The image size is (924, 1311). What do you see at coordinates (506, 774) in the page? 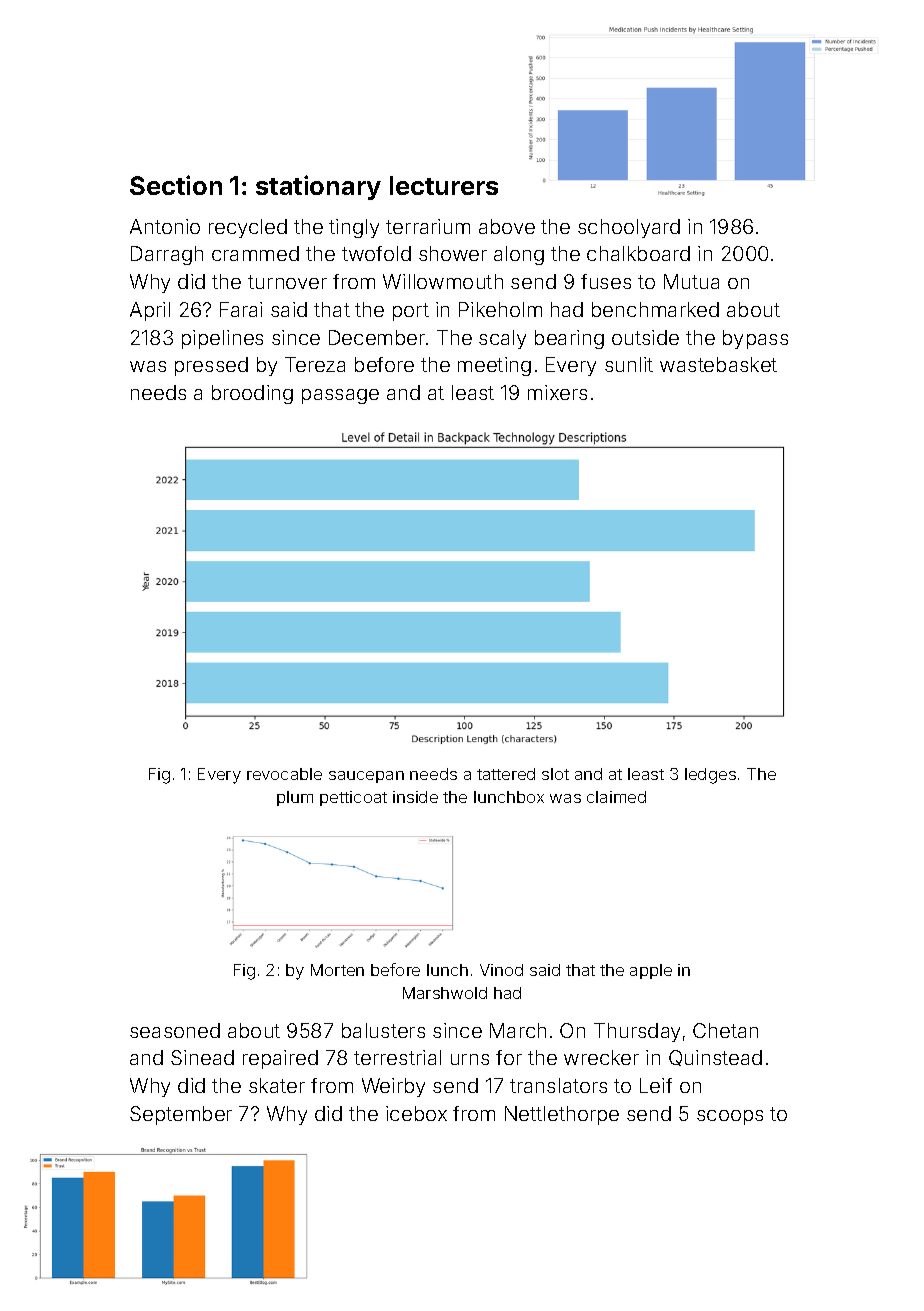
I see `tattered` at bounding box center [506, 774].
